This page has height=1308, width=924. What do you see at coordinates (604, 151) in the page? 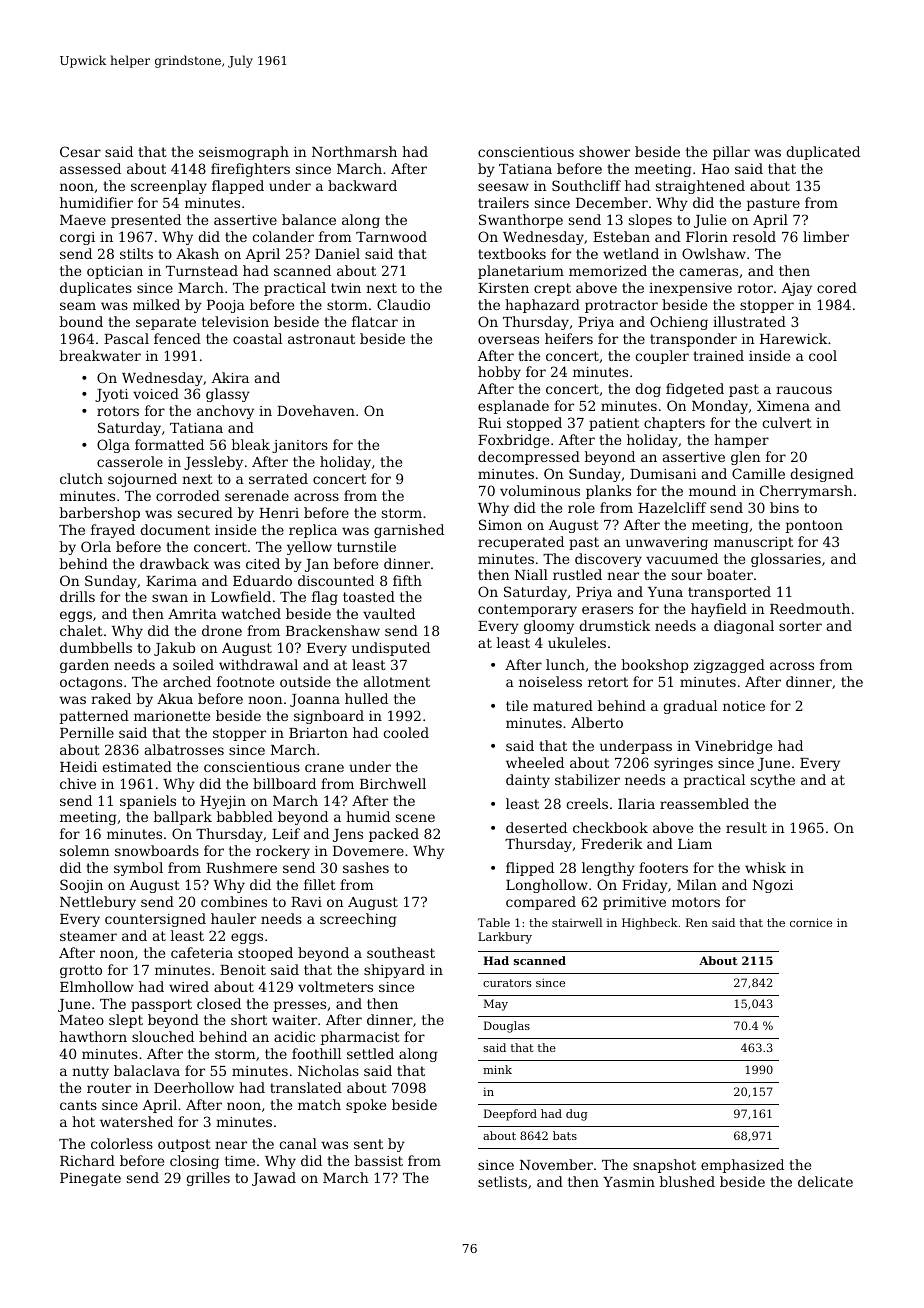
I see `shower` at bounding box center [604, 151].
